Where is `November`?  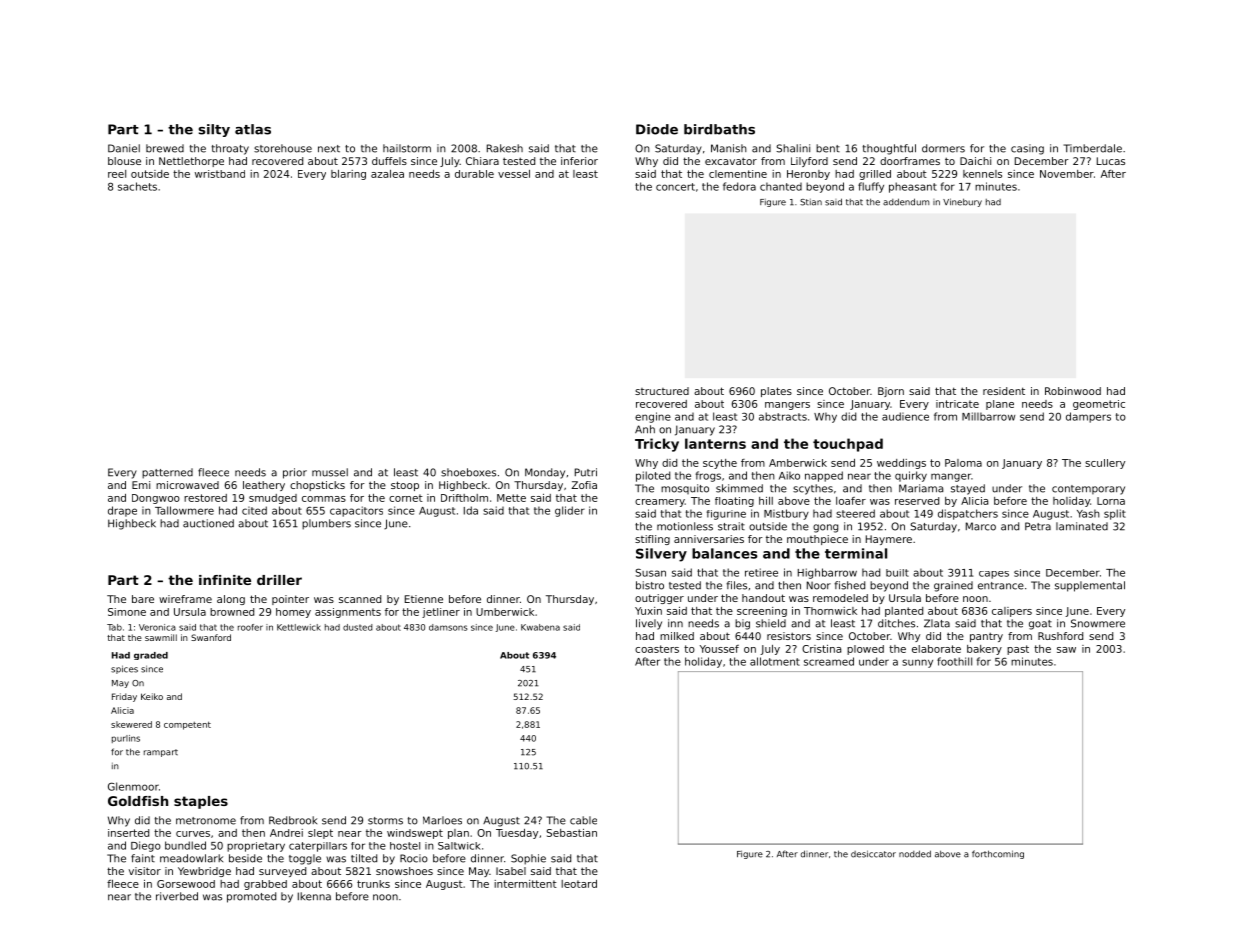 November is located at coordinates (1067, 174).
